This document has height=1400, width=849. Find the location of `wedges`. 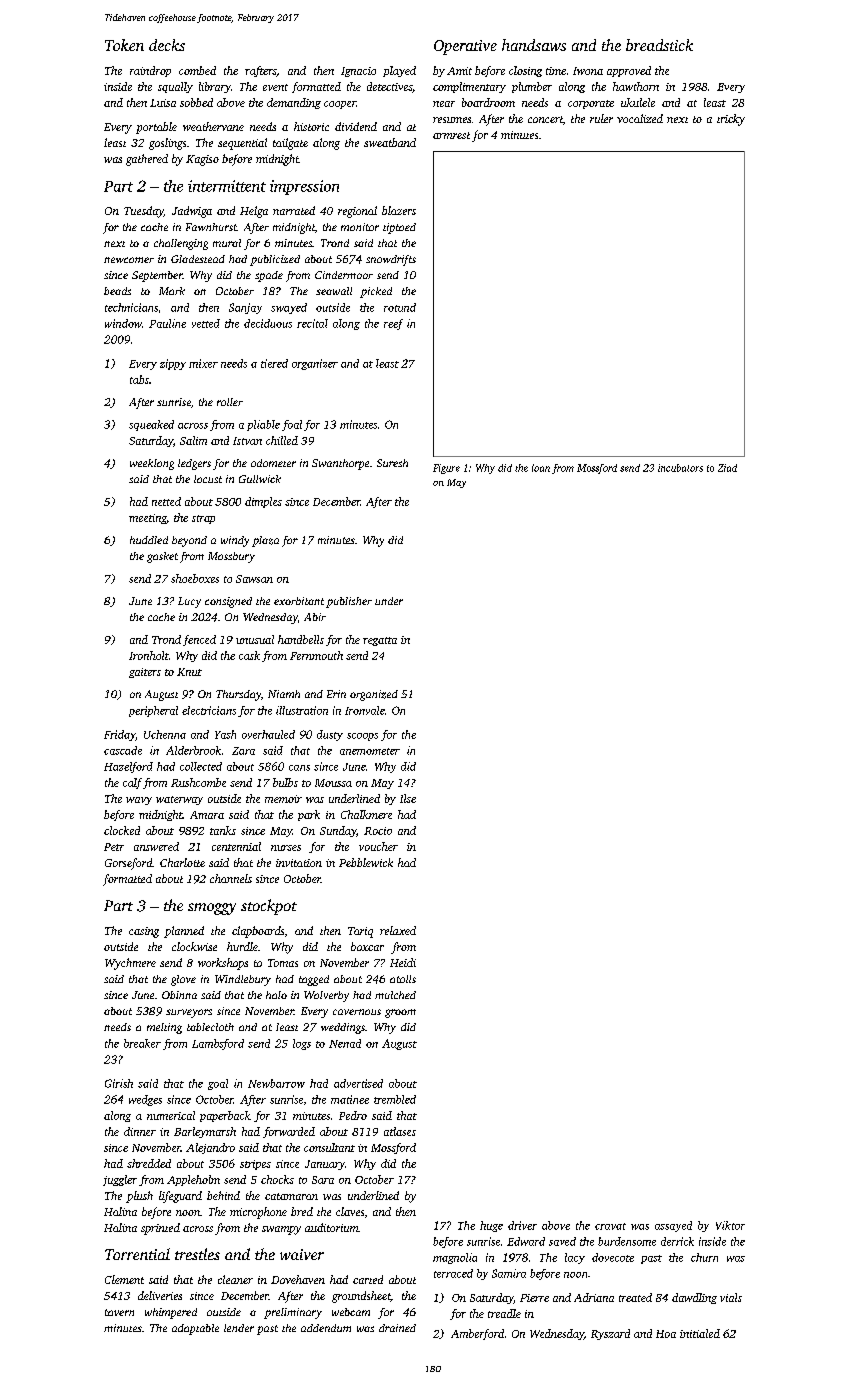

wedges is located at coordinates (145, 1100).
